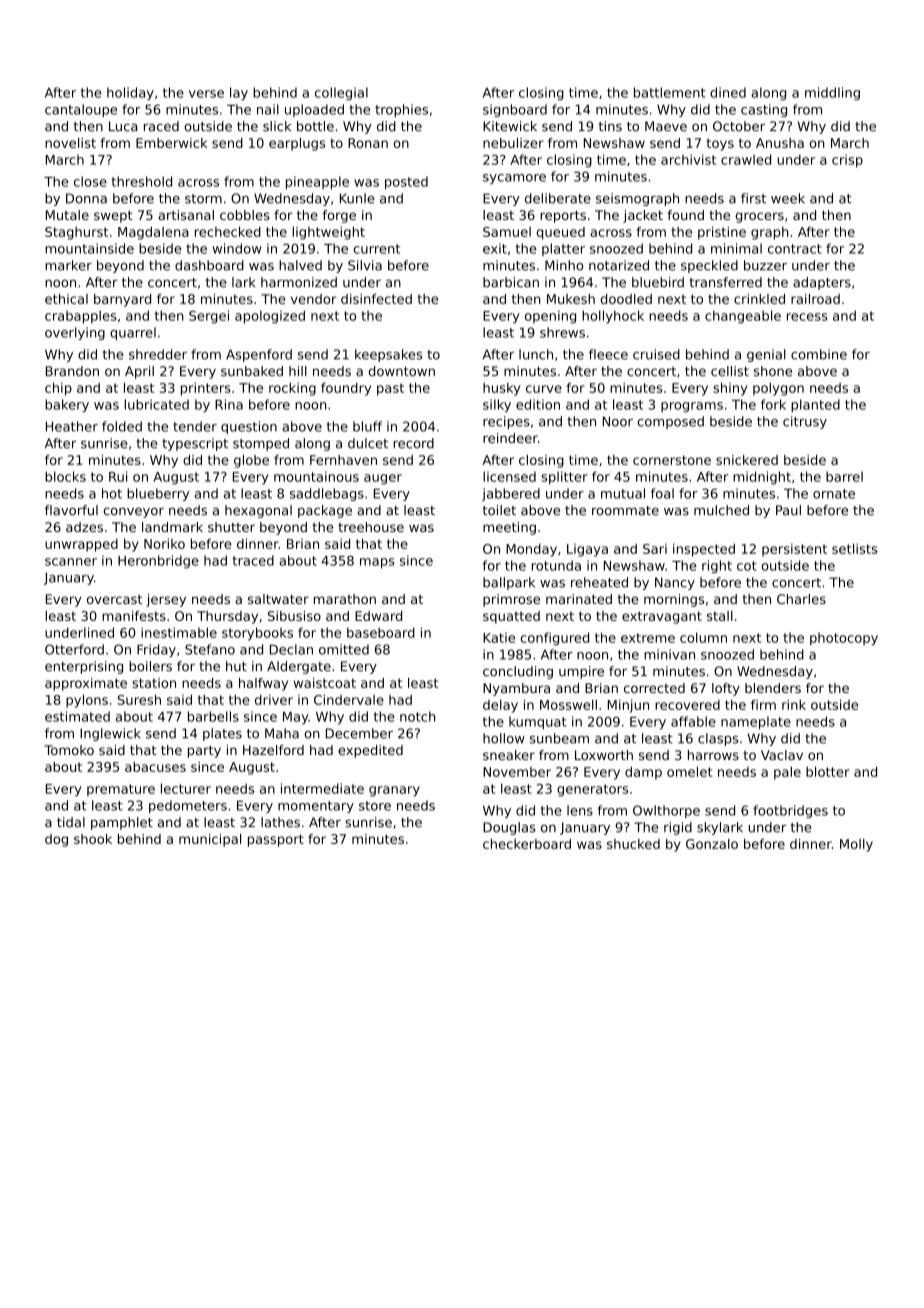 This page has height=1308, width=924. Describe the element at coordinates (133, 513) in the page. I see `conveyor` at that location.
